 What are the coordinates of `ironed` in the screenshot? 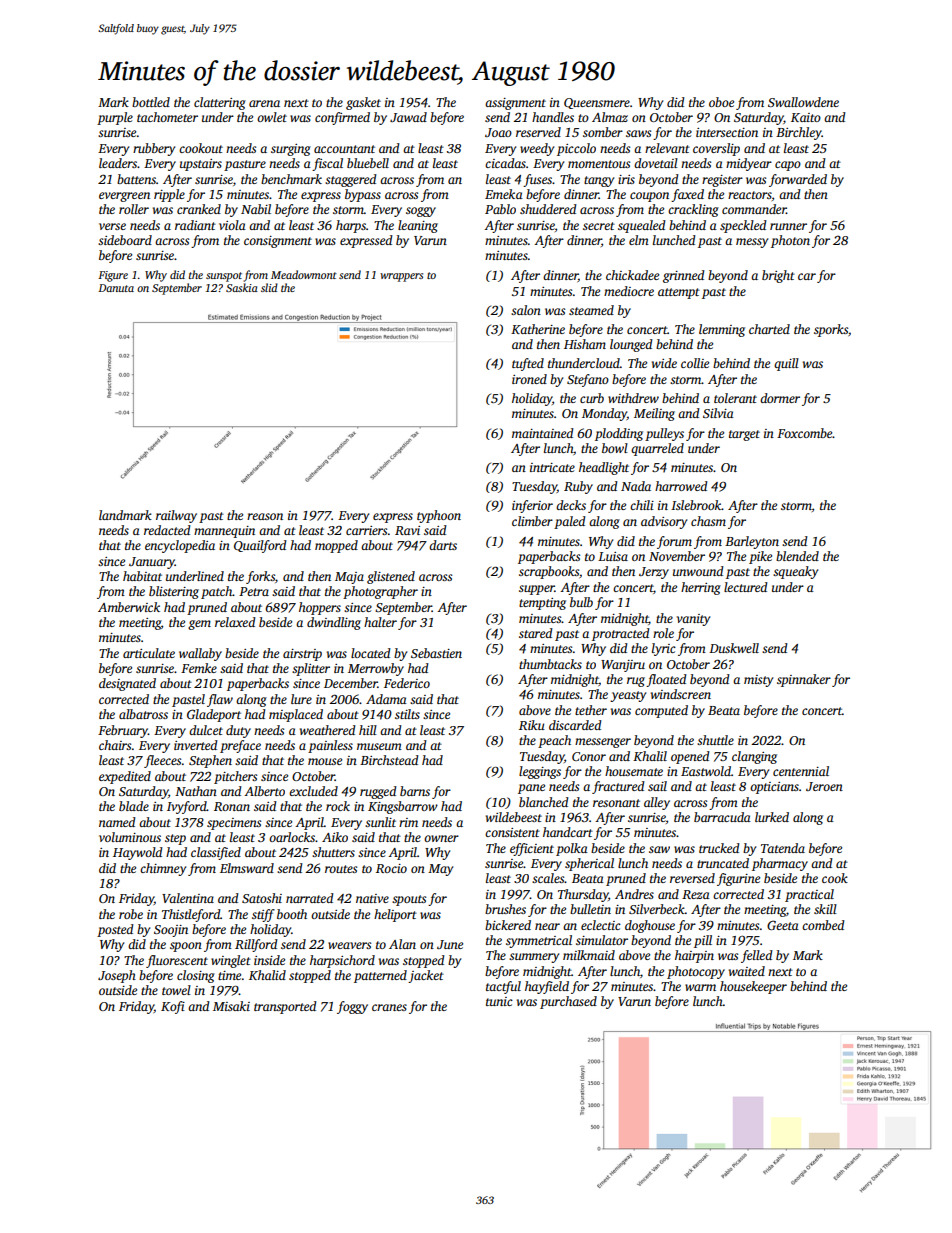 It's located at (529, 379).
